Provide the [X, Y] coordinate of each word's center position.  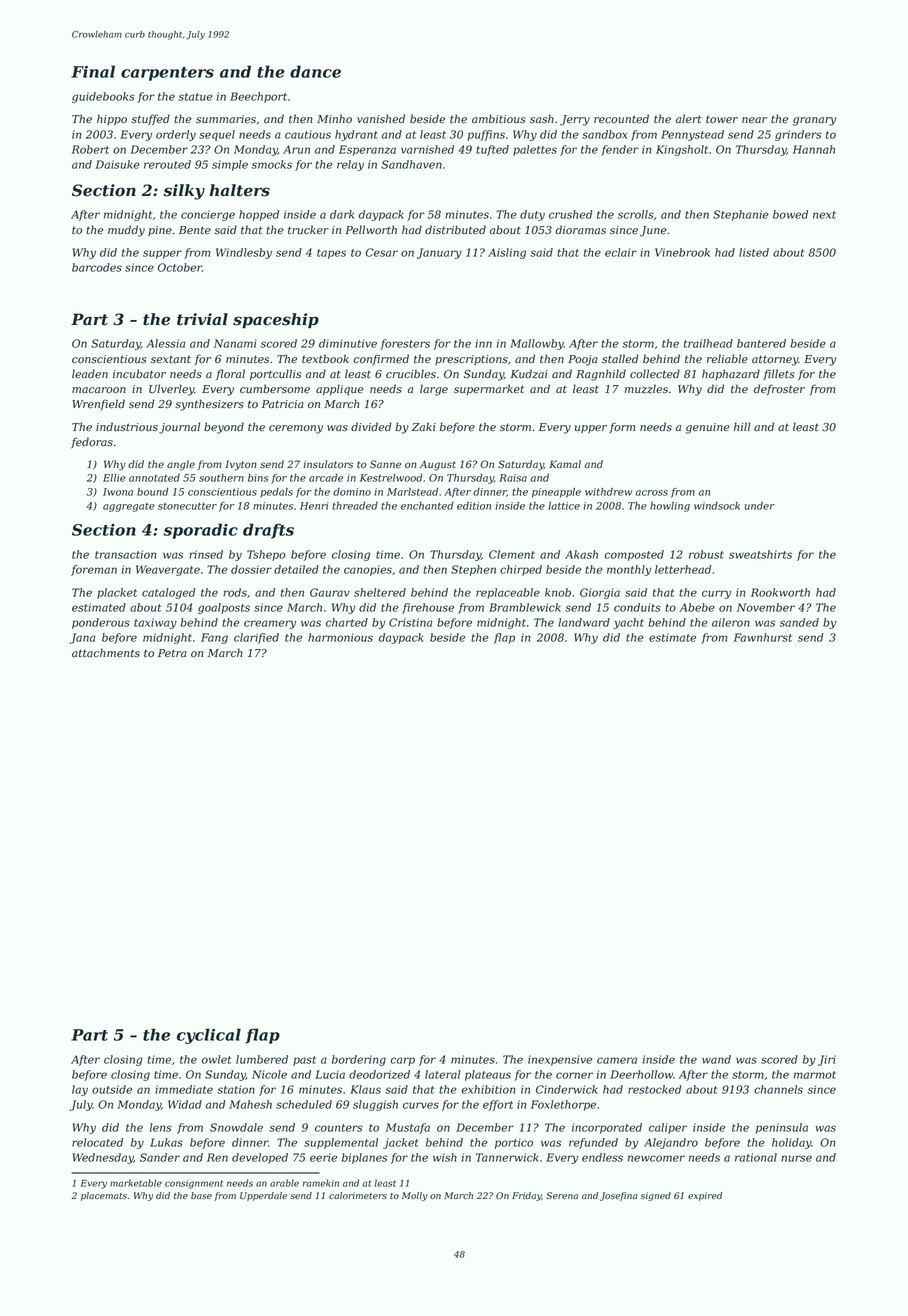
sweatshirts [760, 554]
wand [716, 1059]
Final [93, 71]
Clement [512, 554]
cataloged [168, 593]
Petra [172, 653]
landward [584, 622]
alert [689, 119]
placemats [104, 1196]
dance [315, 71]
